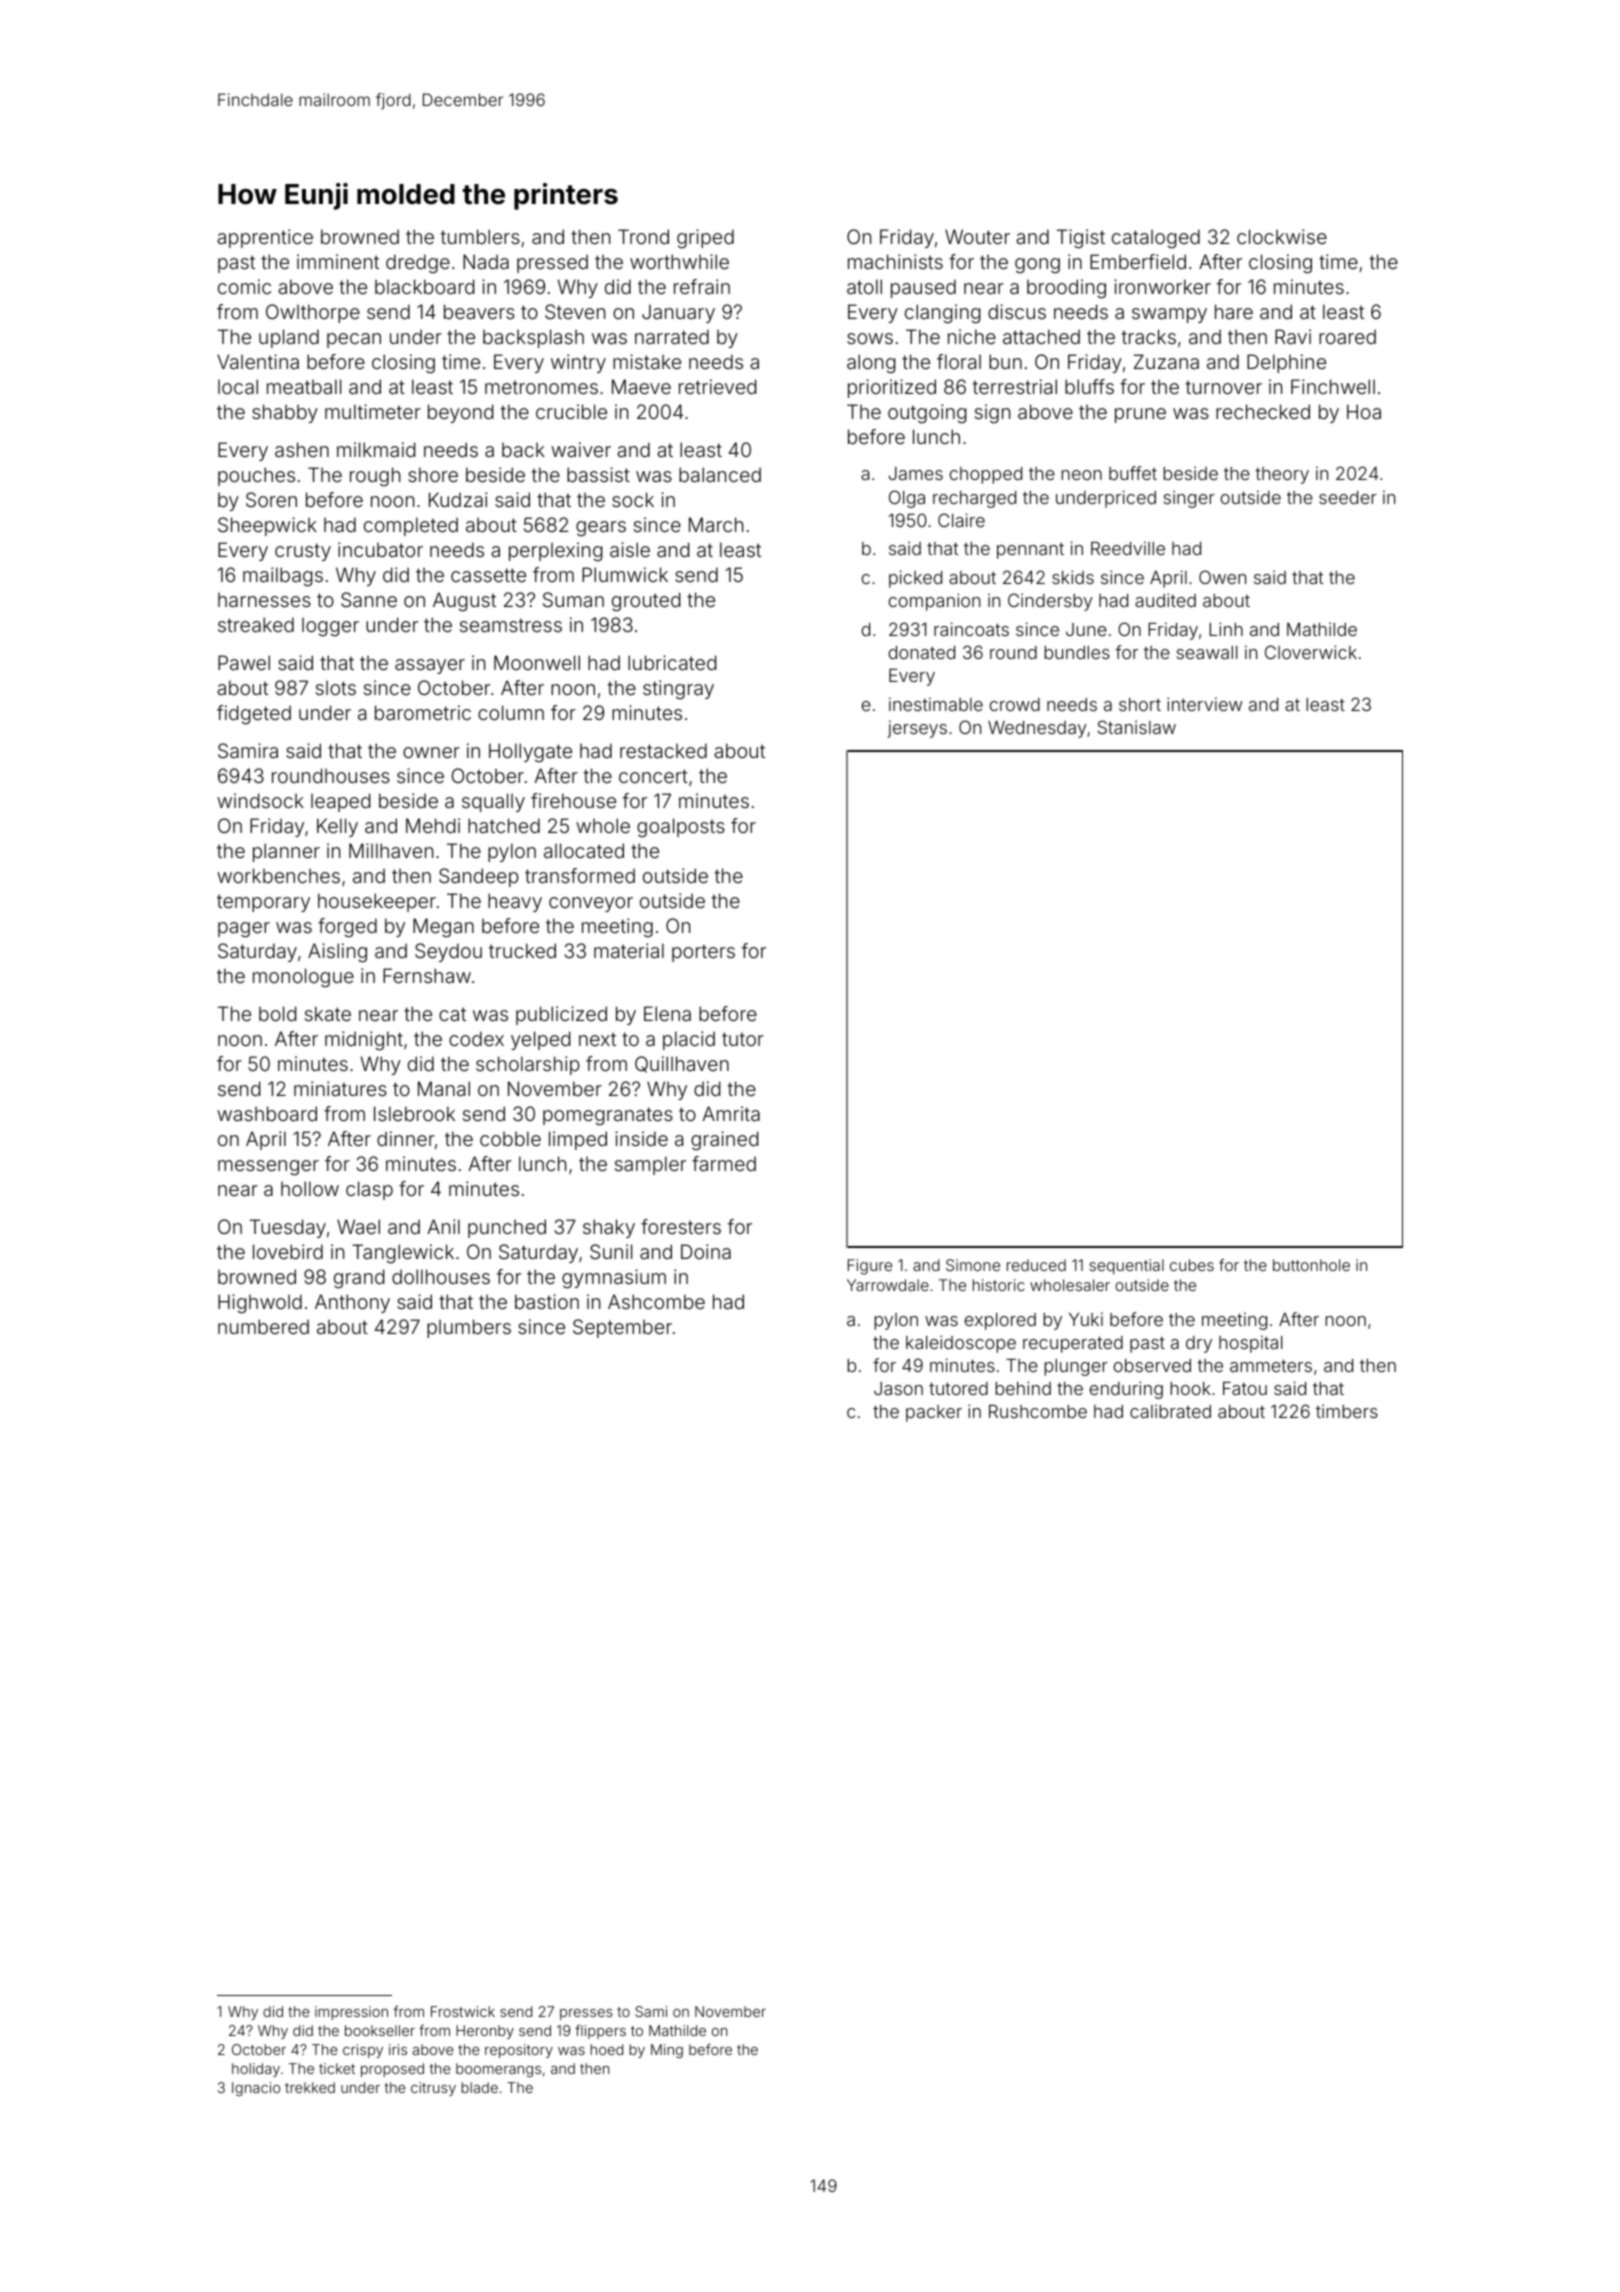  I want to click on timbers, so click(1347, 1411).
